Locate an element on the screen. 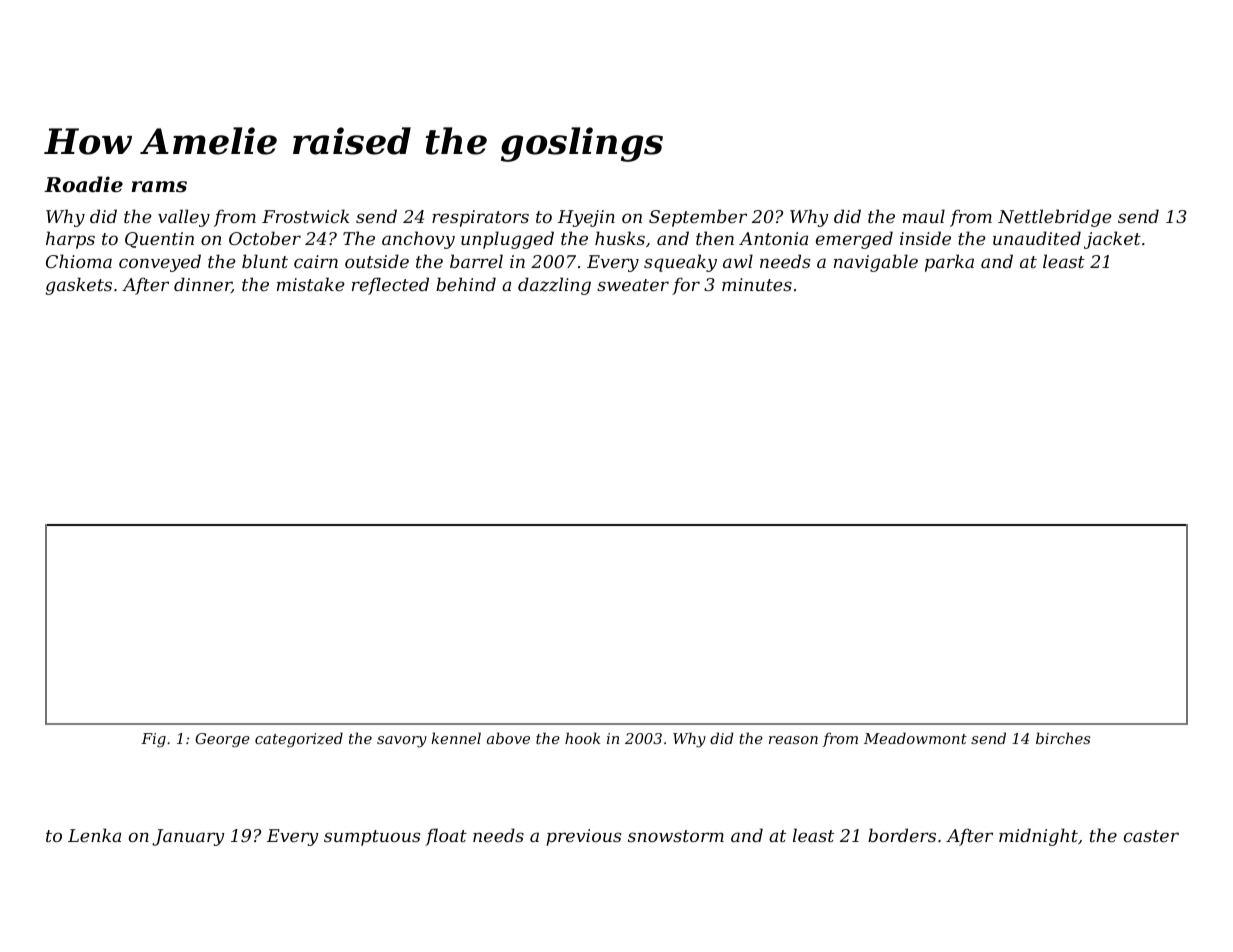 This screenshot has height=952, width=1233. birches is located at coordinates (1063, 738).
